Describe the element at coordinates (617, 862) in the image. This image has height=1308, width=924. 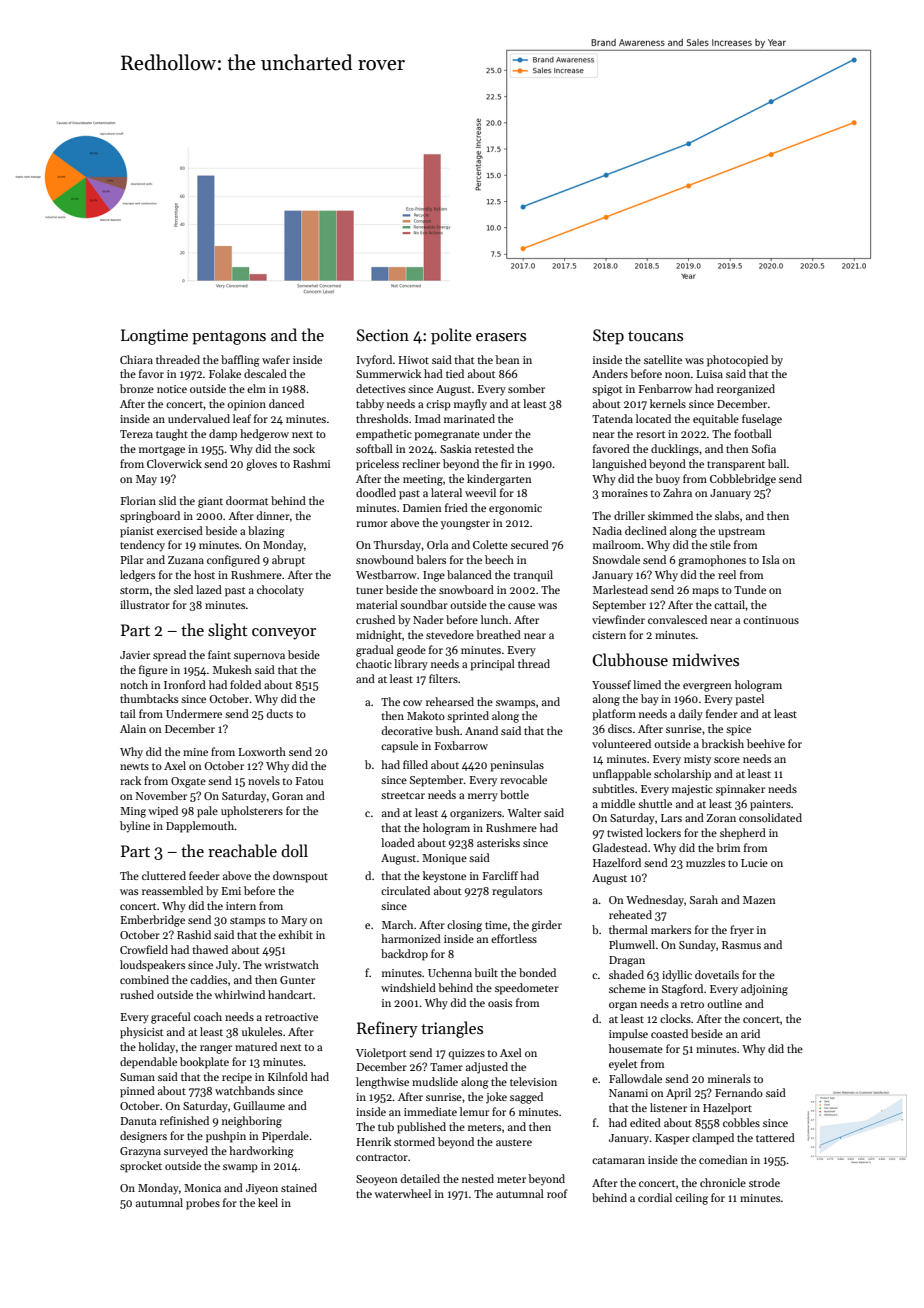
I see `Hazelford` at that location.
